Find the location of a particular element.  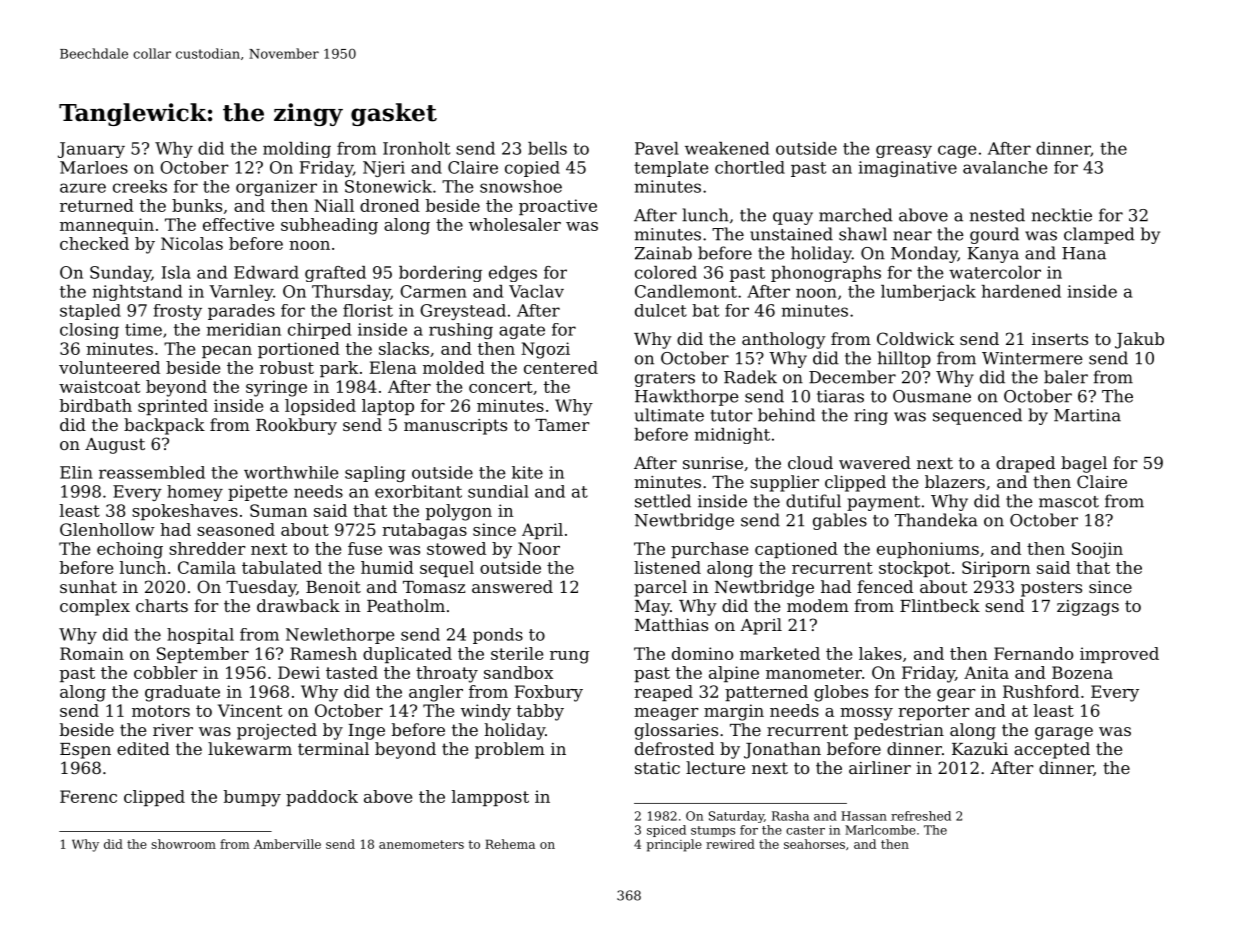

listened is located at coordinates (667, 567).
